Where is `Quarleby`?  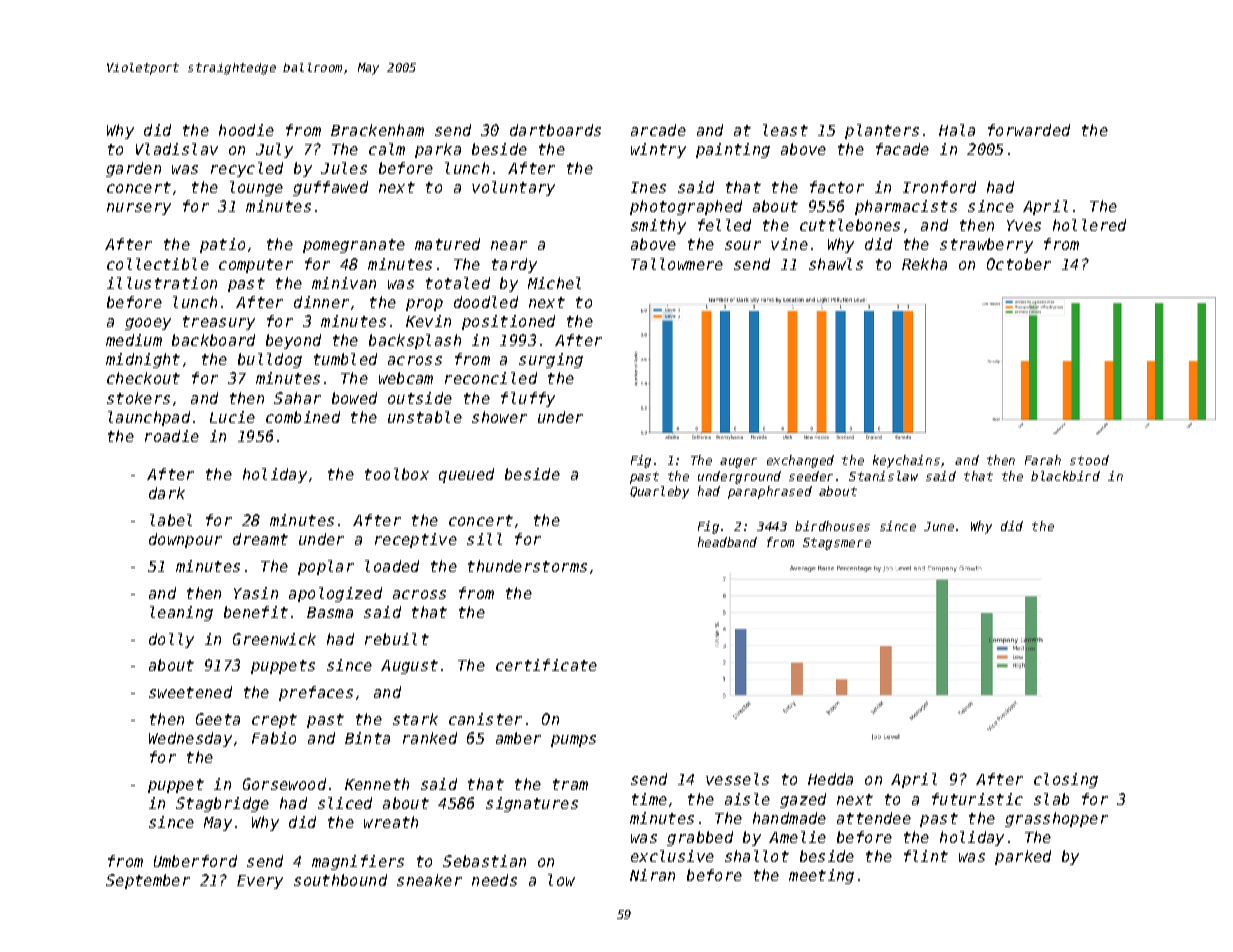
Quarleby is located at coordinates (659, 492).
